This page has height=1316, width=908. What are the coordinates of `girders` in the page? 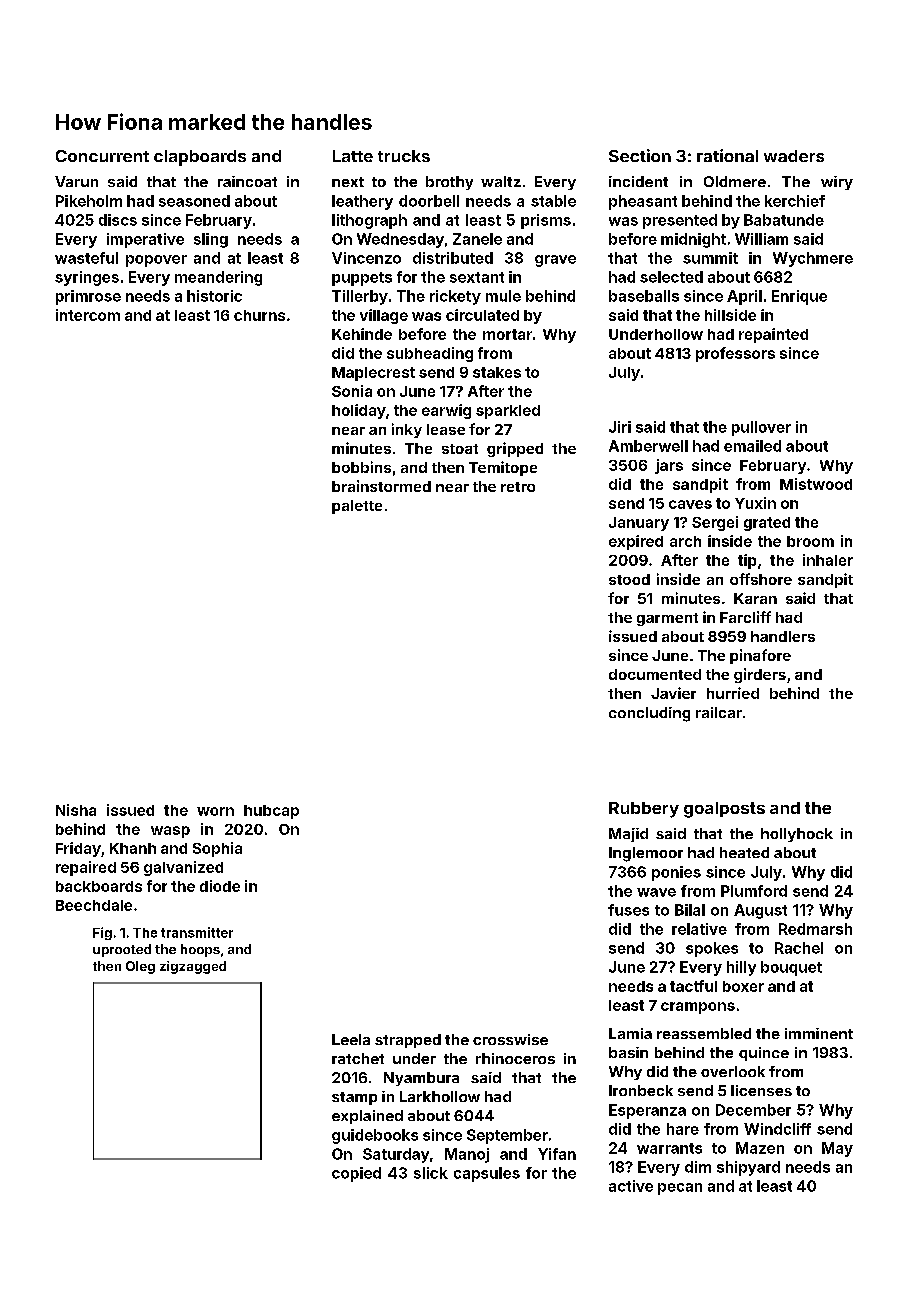 It's located at (760, 675).
